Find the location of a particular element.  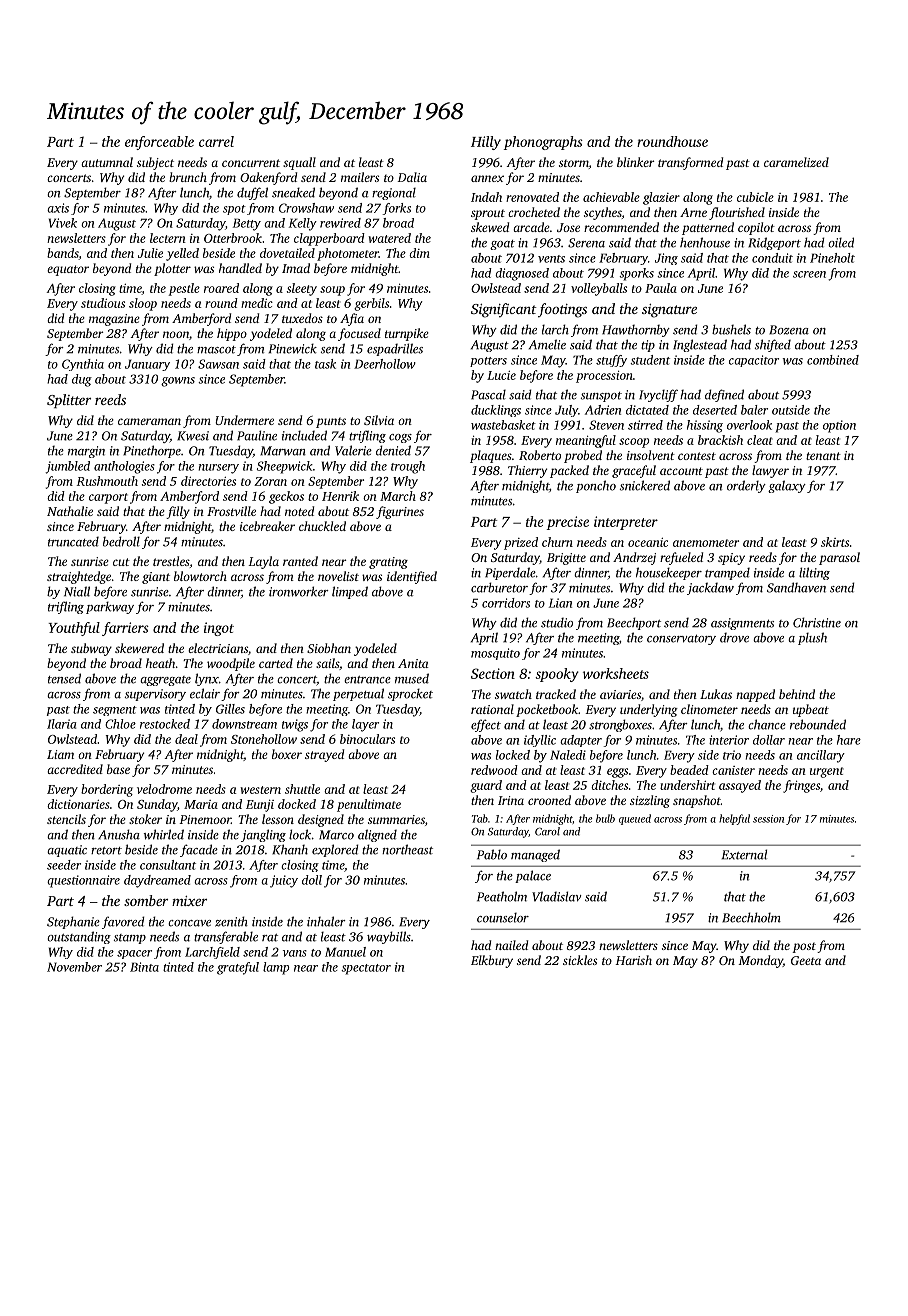

defined is located at coordinates (724, 395).
